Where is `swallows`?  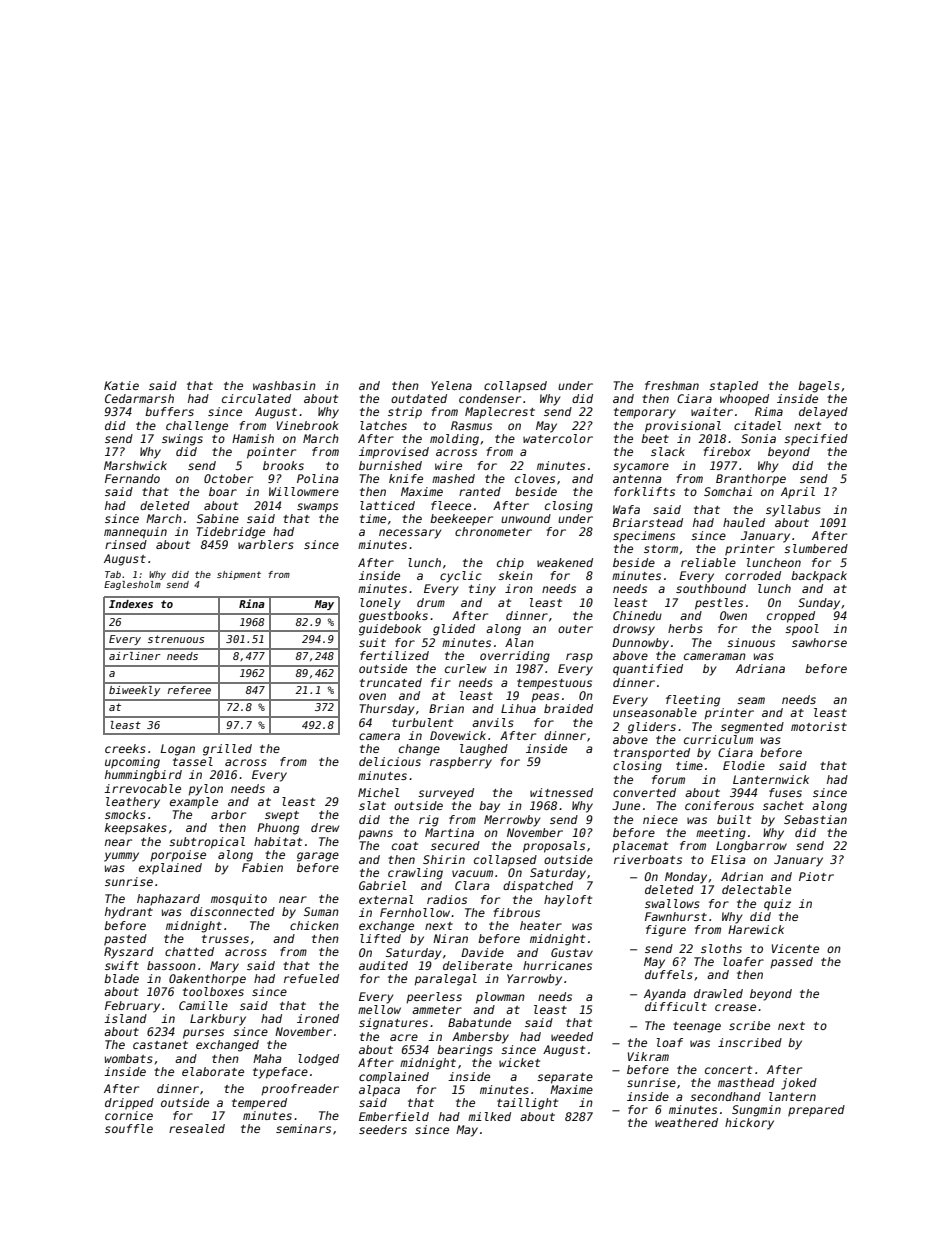 swallows is located at coordinates (672, 903).
